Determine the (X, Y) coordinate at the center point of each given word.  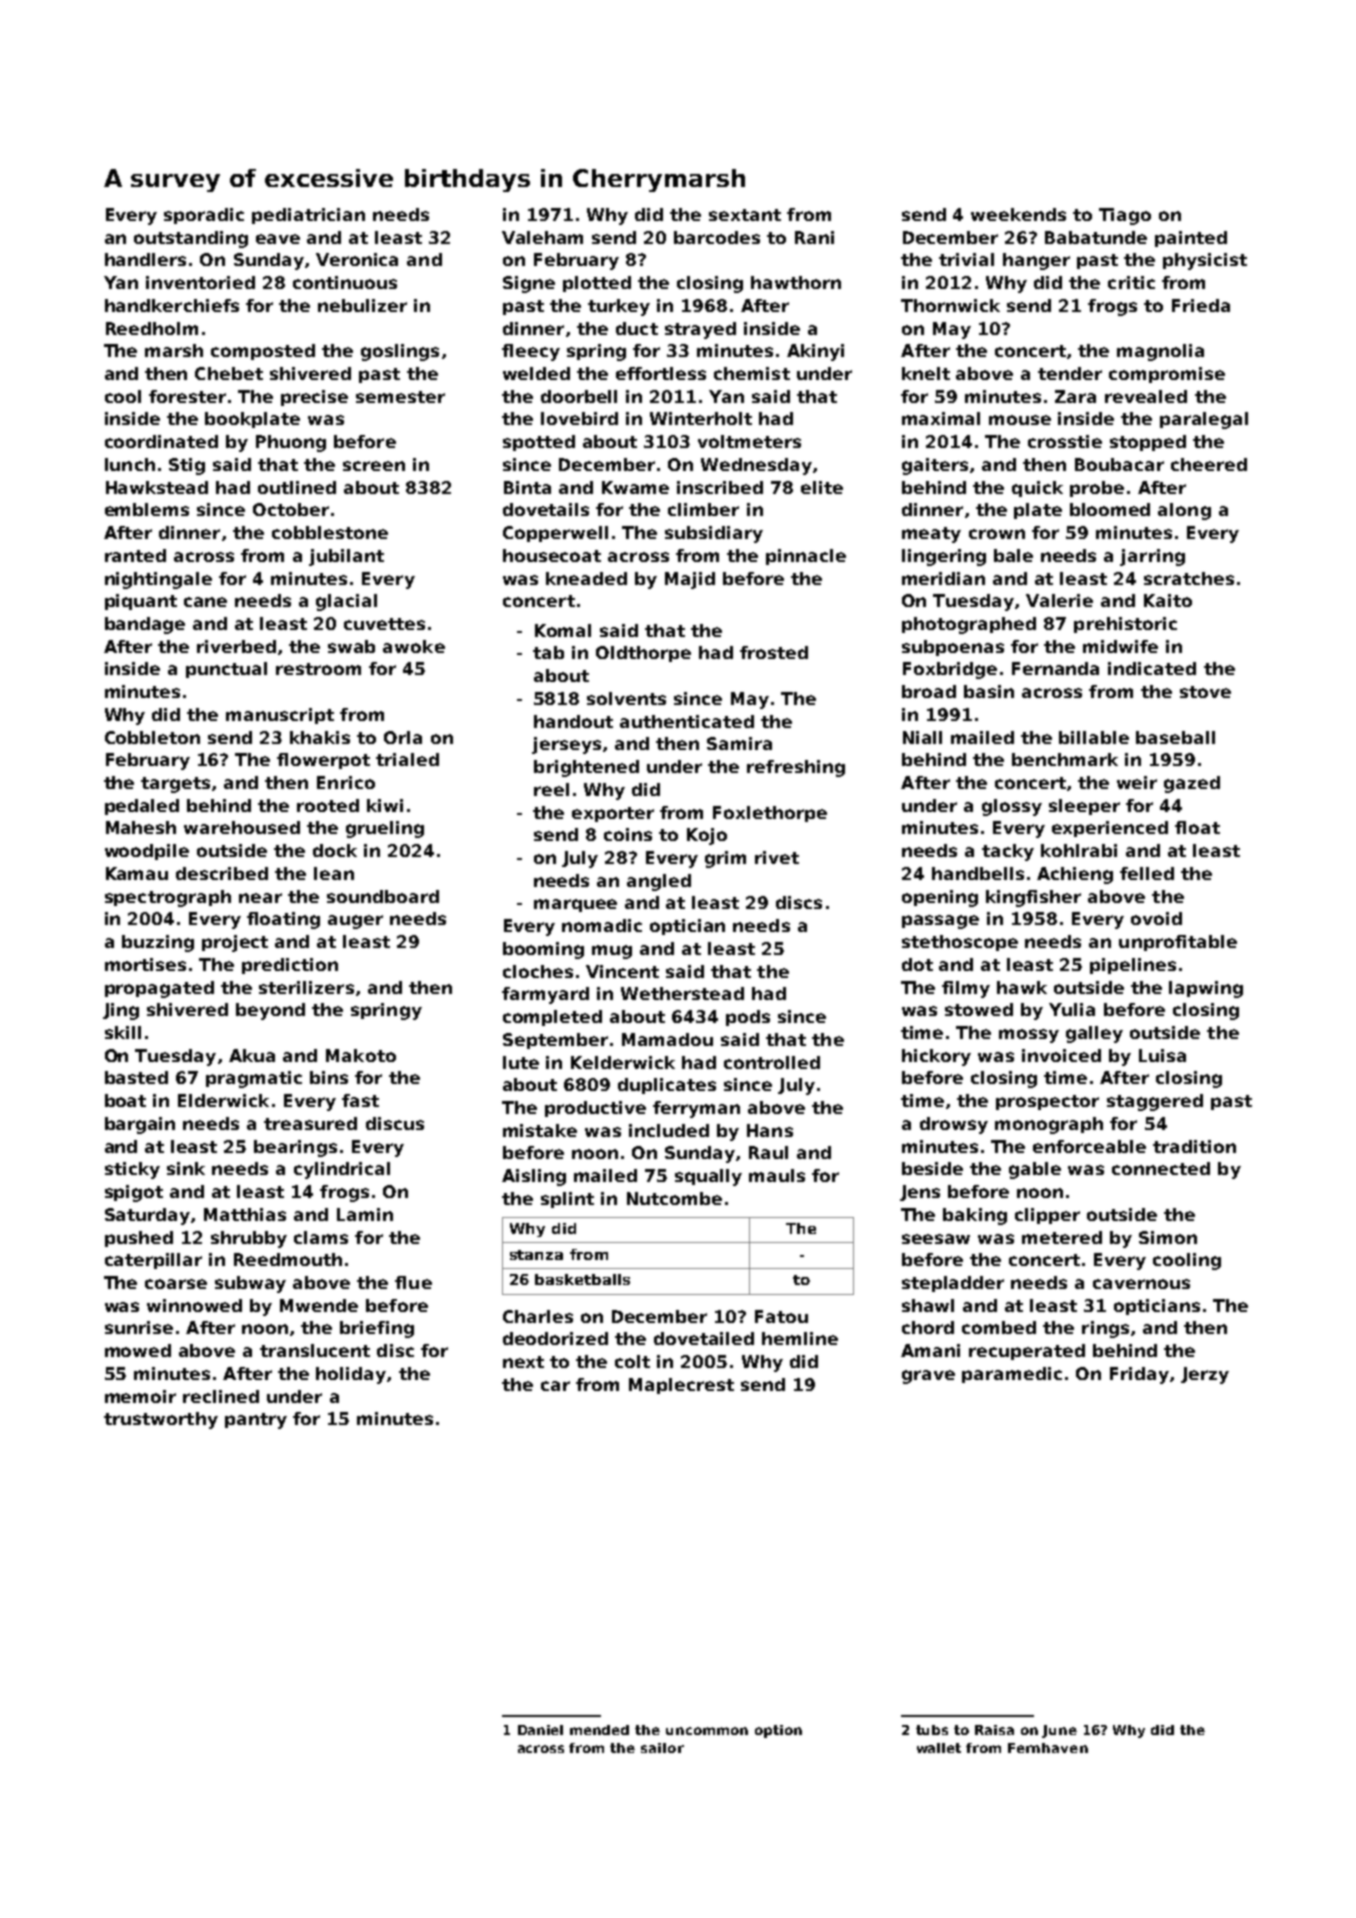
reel (551, 789)
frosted (774, 652)
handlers (145, 259)
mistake (540, 1130)
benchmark (1065, 759)
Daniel (540, 1730)
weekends (1018, 214)
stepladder (953, 1284)
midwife (1120, 646)
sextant (745, 215)
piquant (141, 602)
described (222, 873)
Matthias (245, 1214)
